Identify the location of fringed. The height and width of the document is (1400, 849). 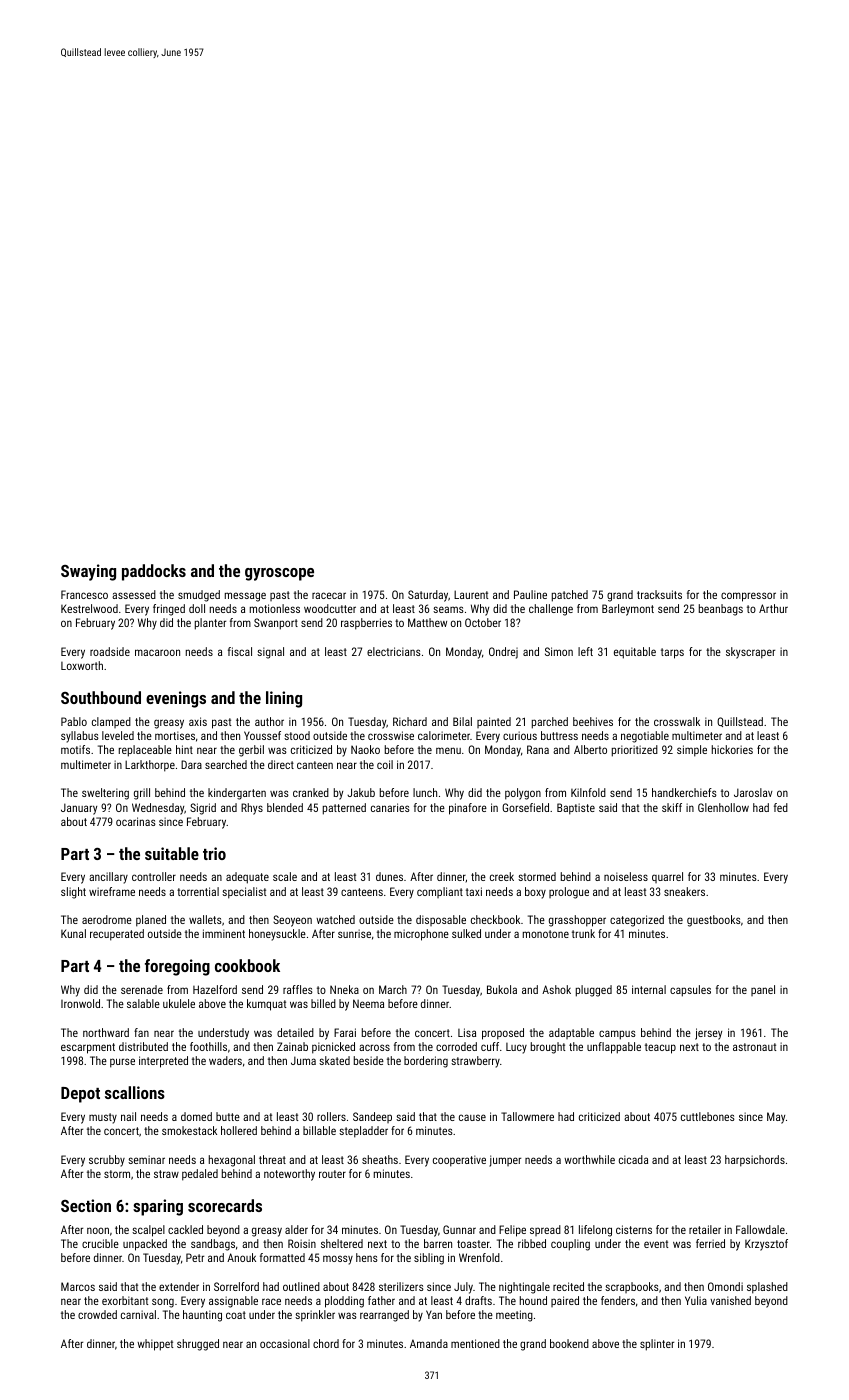
(169, 610).
